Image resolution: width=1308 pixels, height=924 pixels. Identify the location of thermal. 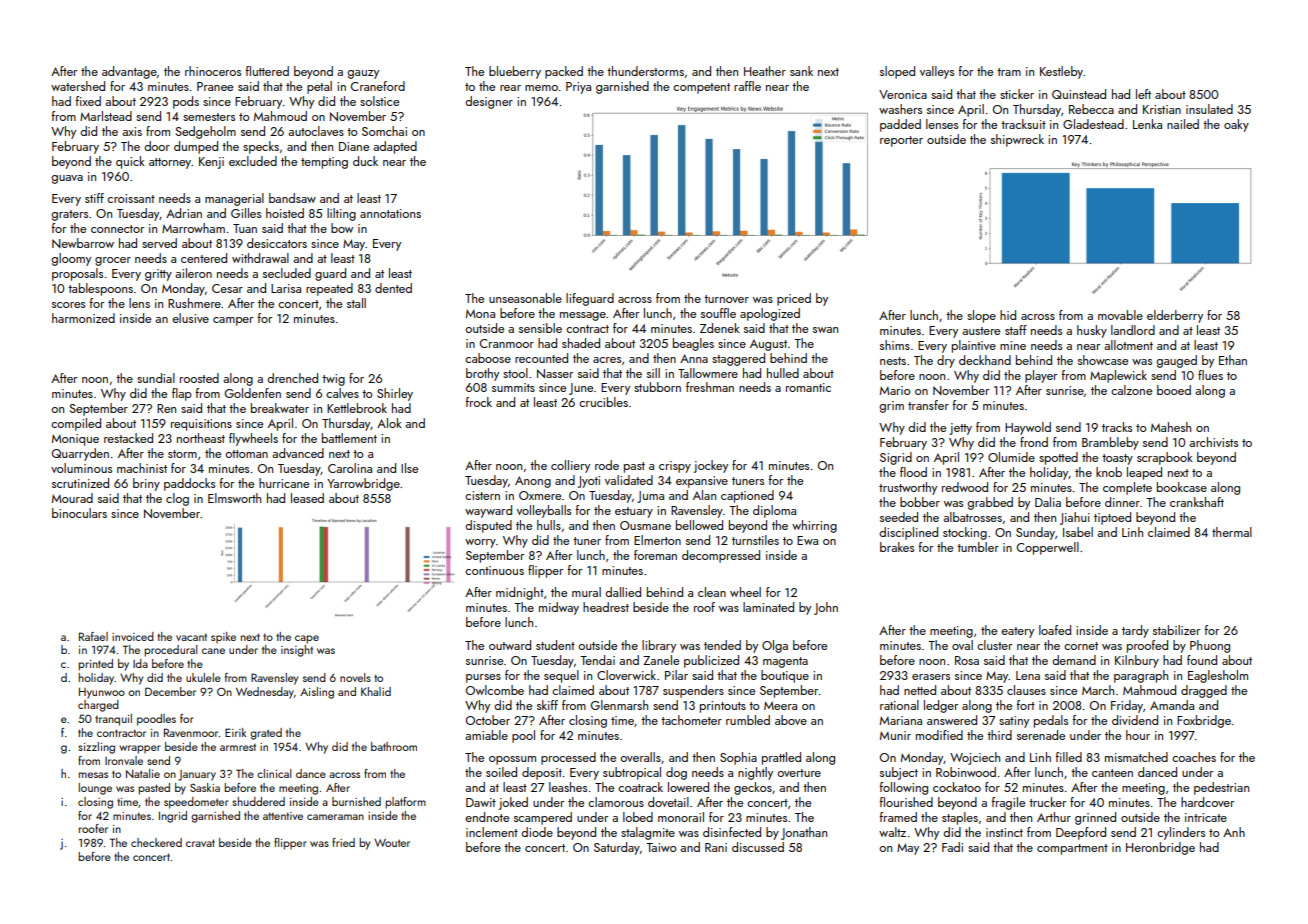
(1232, 532).
